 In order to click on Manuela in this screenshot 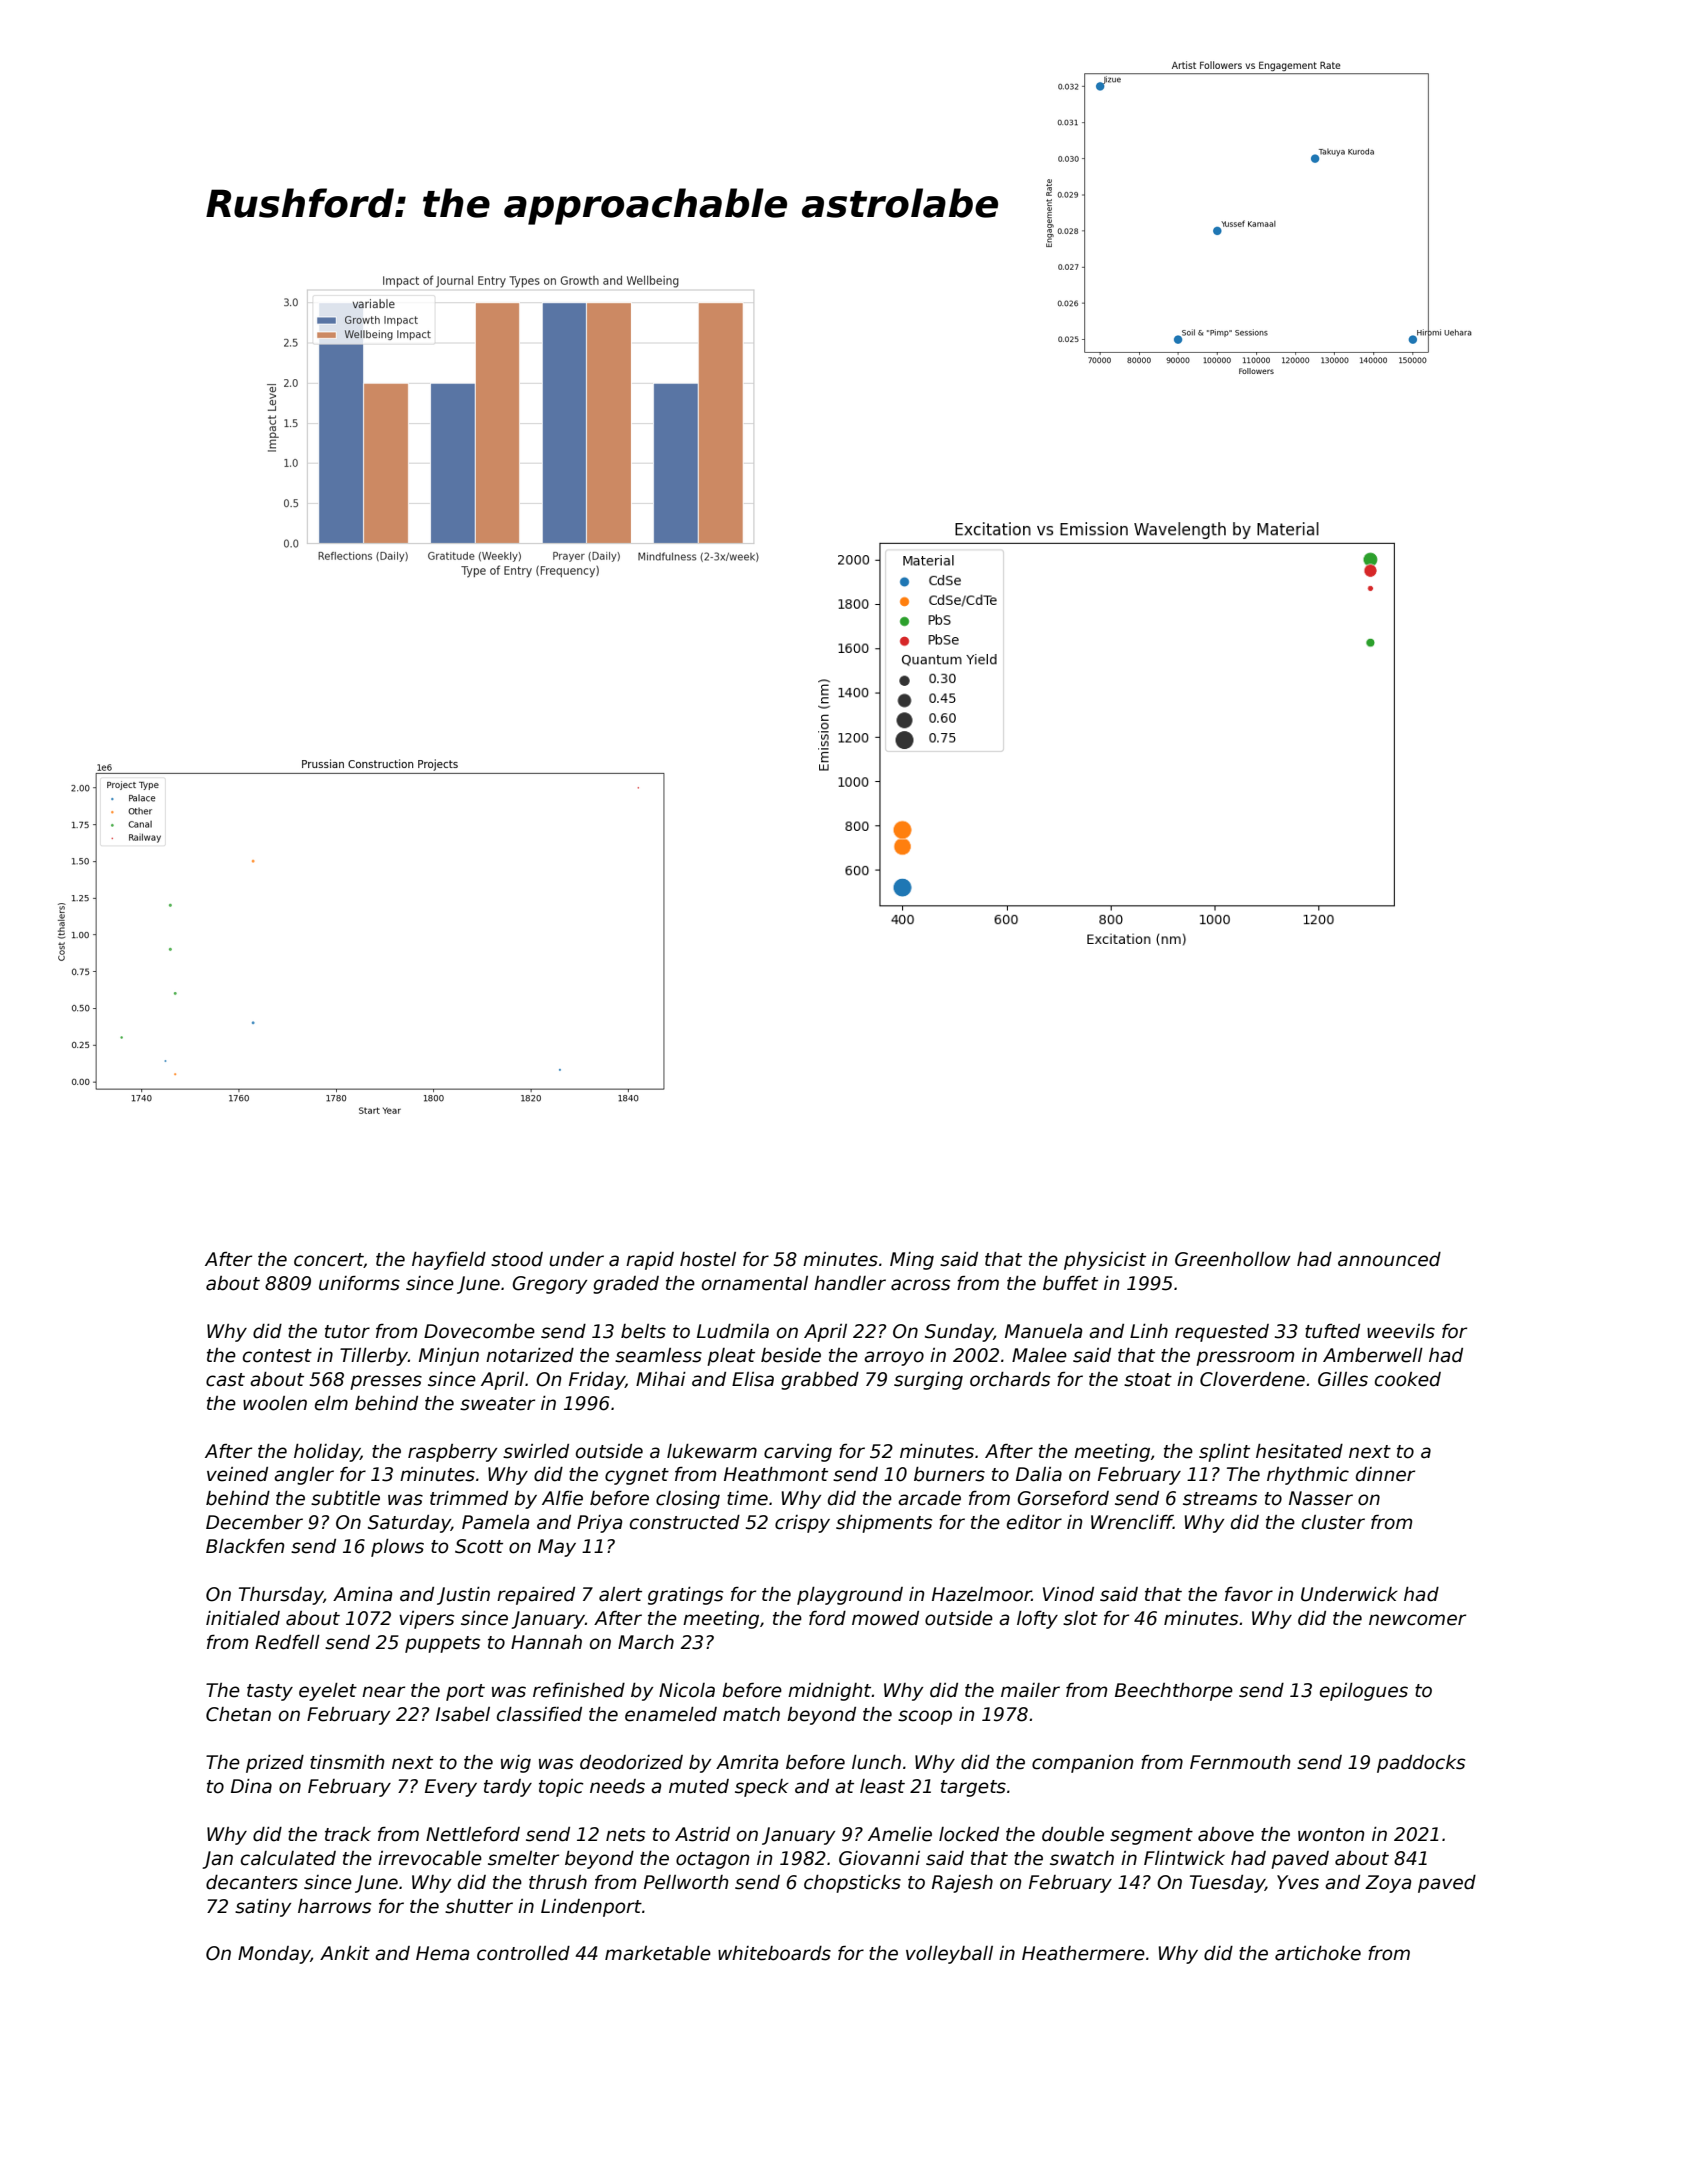, I will do `click(1043, 1331)`.
